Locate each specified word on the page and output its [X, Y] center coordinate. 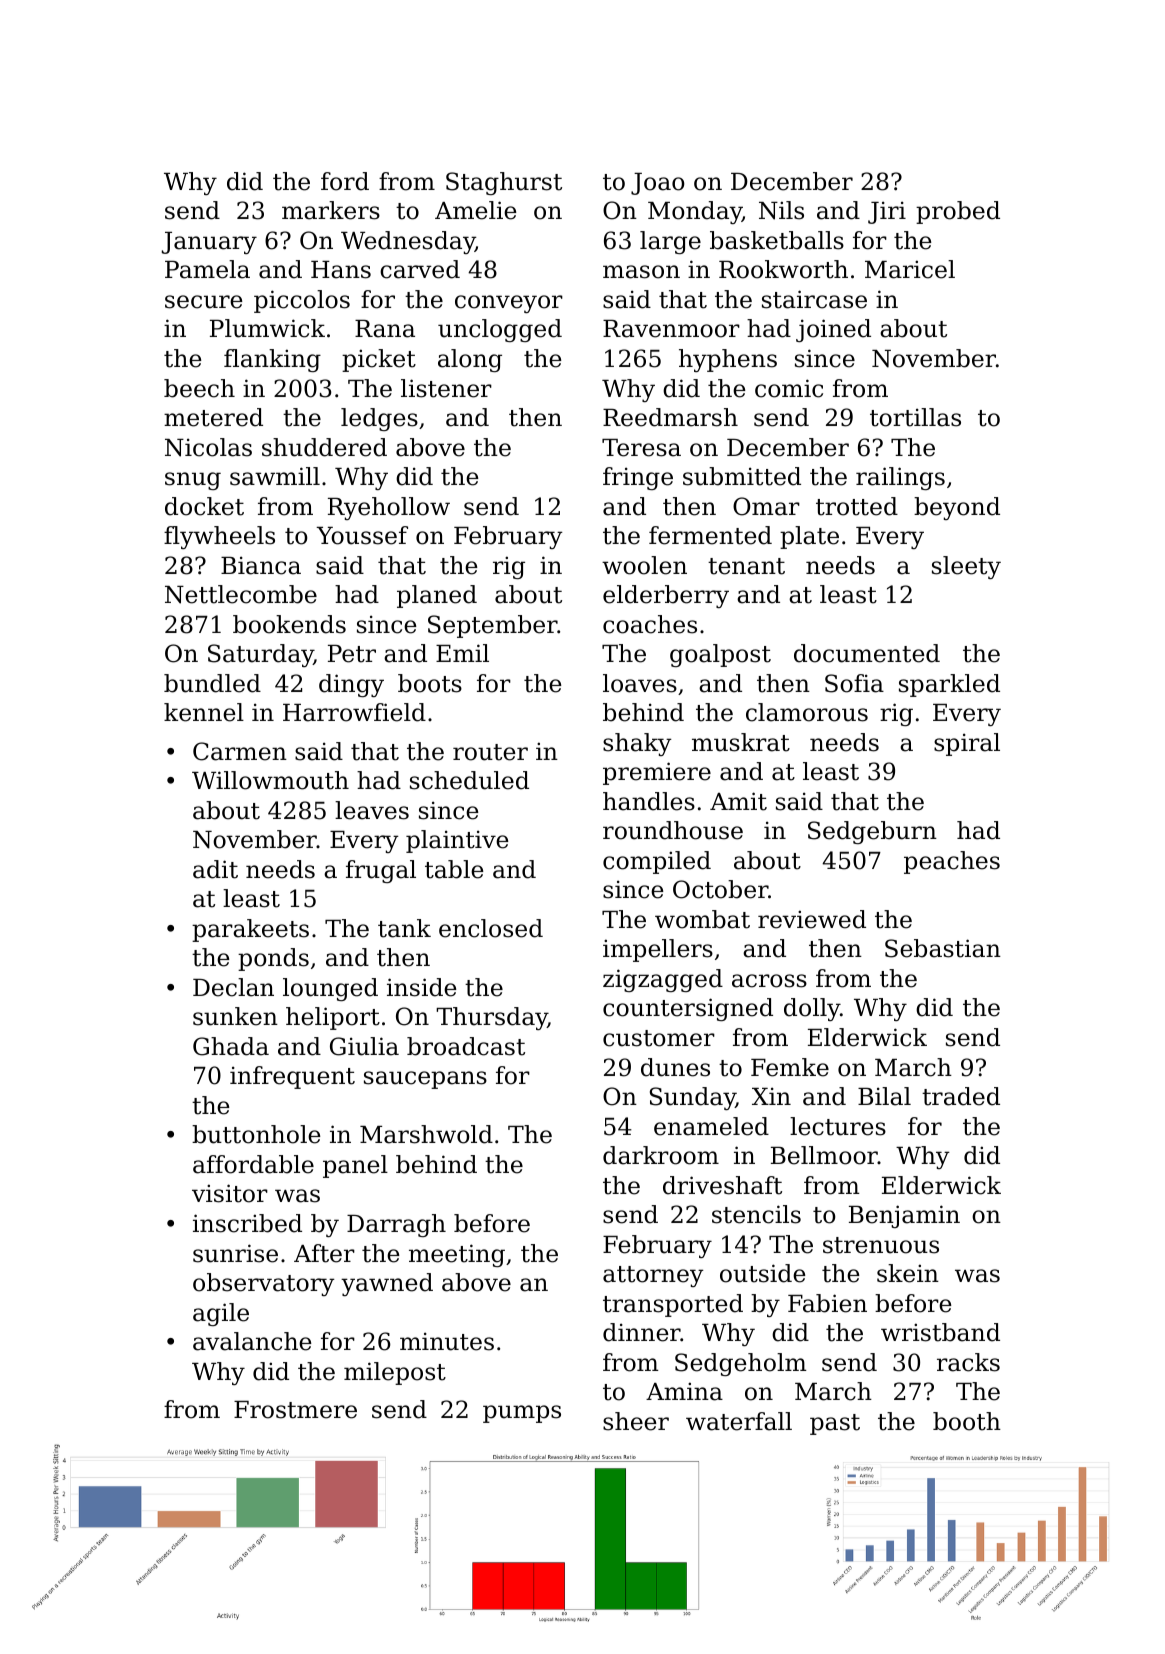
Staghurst [504, 183]
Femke [790, 1067]
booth [967, 1421]
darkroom [661, 1155]
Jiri [887, 212]
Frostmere [295, 1410]
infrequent [292, 1077]
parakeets [250, 930]
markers [331, 210]
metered [213, 417]
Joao [658, 184]
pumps [522, 1414]
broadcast [466, 1046]
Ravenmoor [671, 329]
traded [961, 1096]
